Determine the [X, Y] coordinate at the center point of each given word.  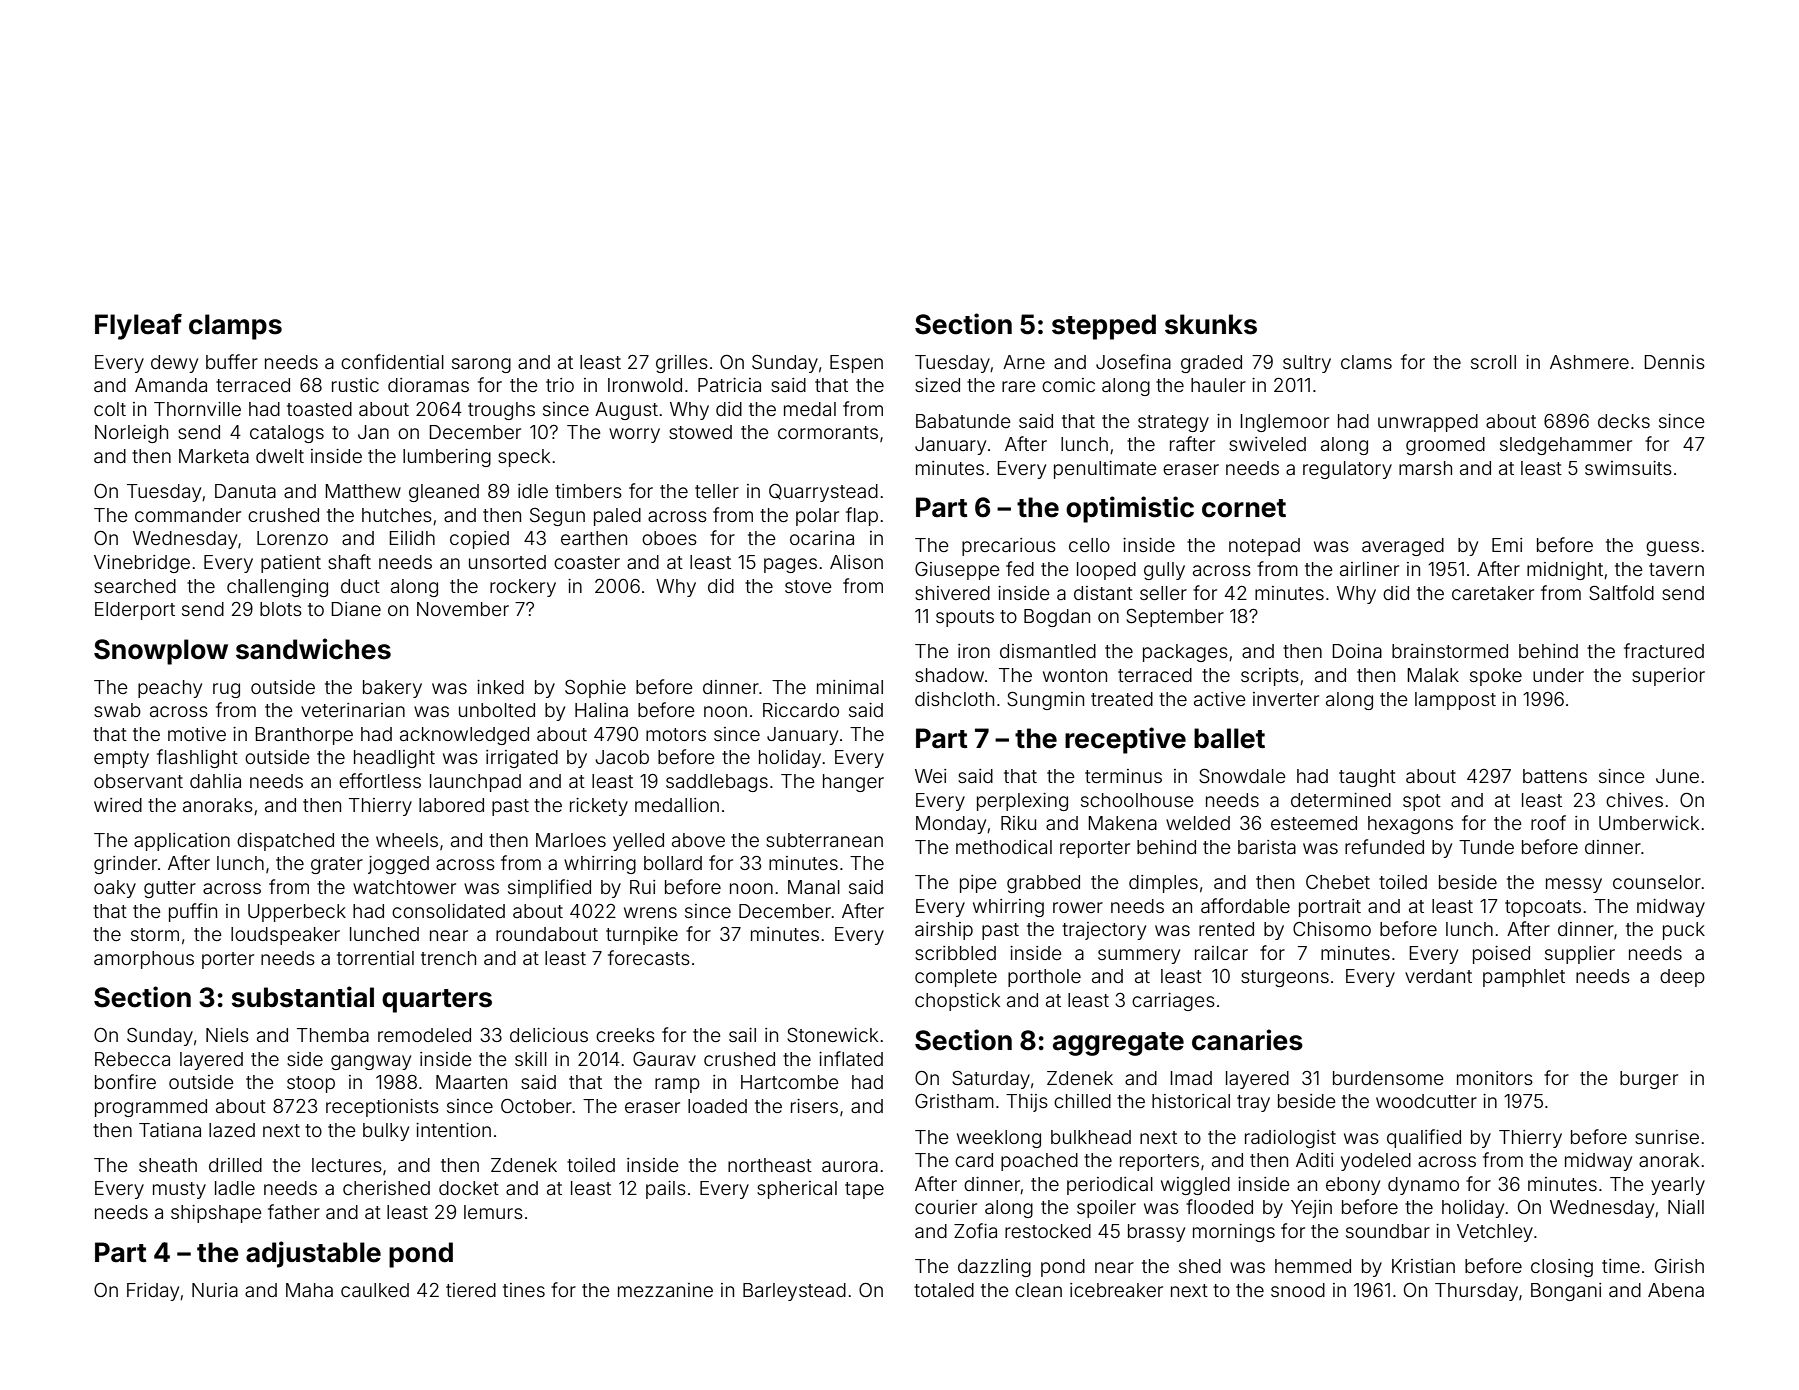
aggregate [1118, 1044]
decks [1624, 421]
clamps [235, 327]
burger [1649, 1080]
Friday [153, 1292]
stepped [1104, 327]
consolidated [448, 911]
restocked [1048, 1231]
